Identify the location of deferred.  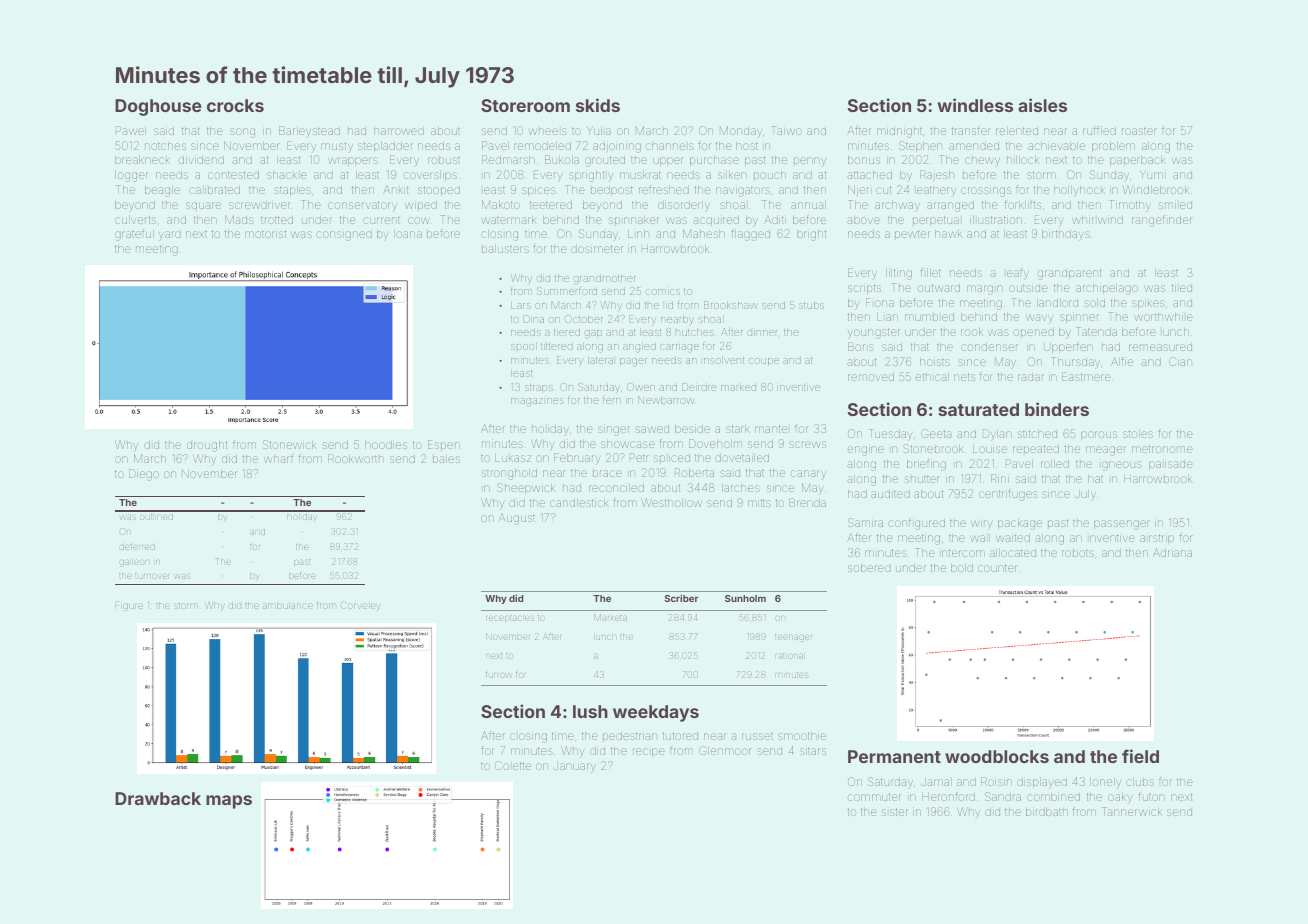
(137, 546).
